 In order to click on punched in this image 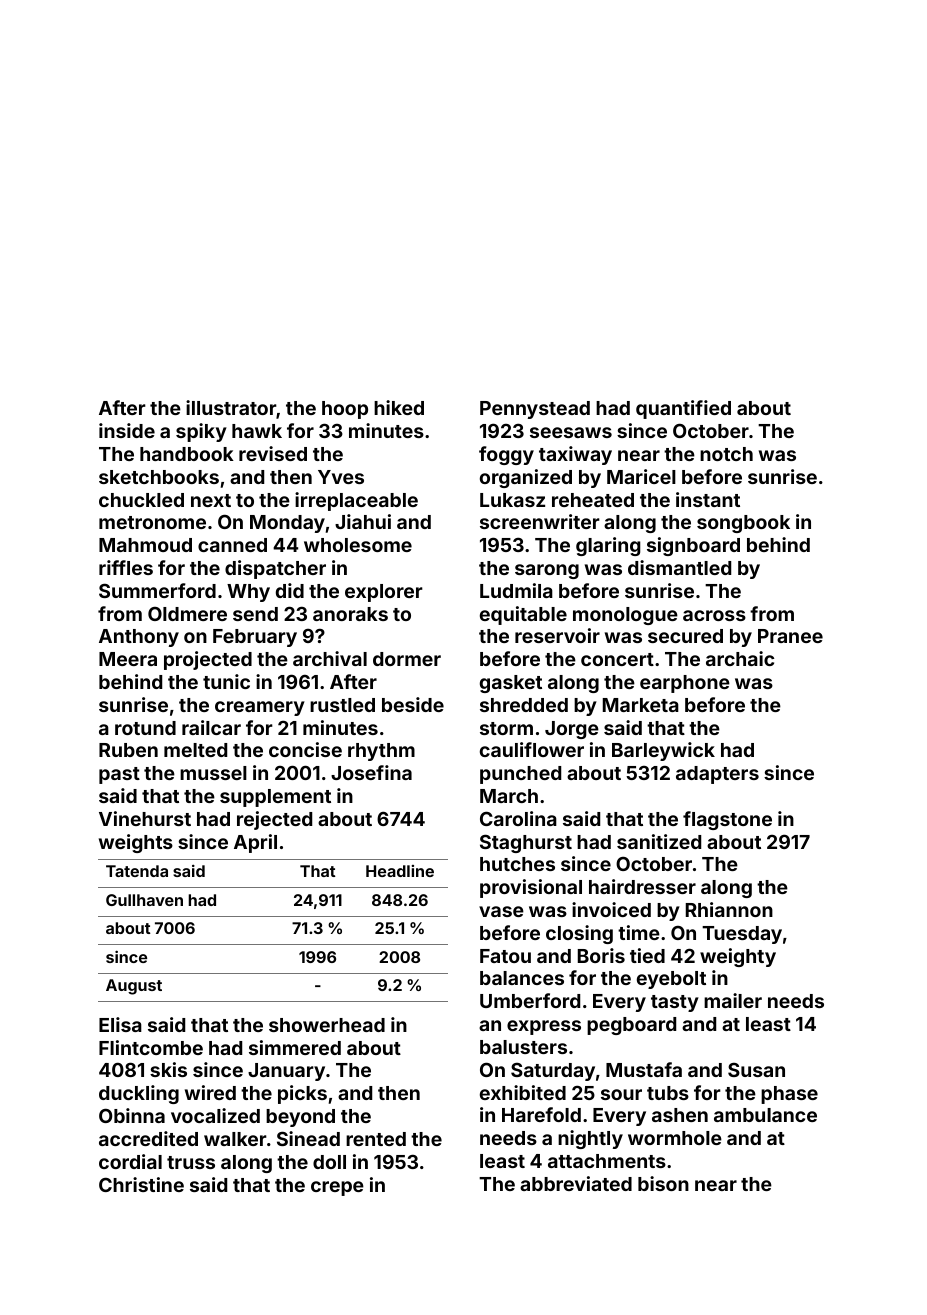, I will do `click(520, 775)`.
